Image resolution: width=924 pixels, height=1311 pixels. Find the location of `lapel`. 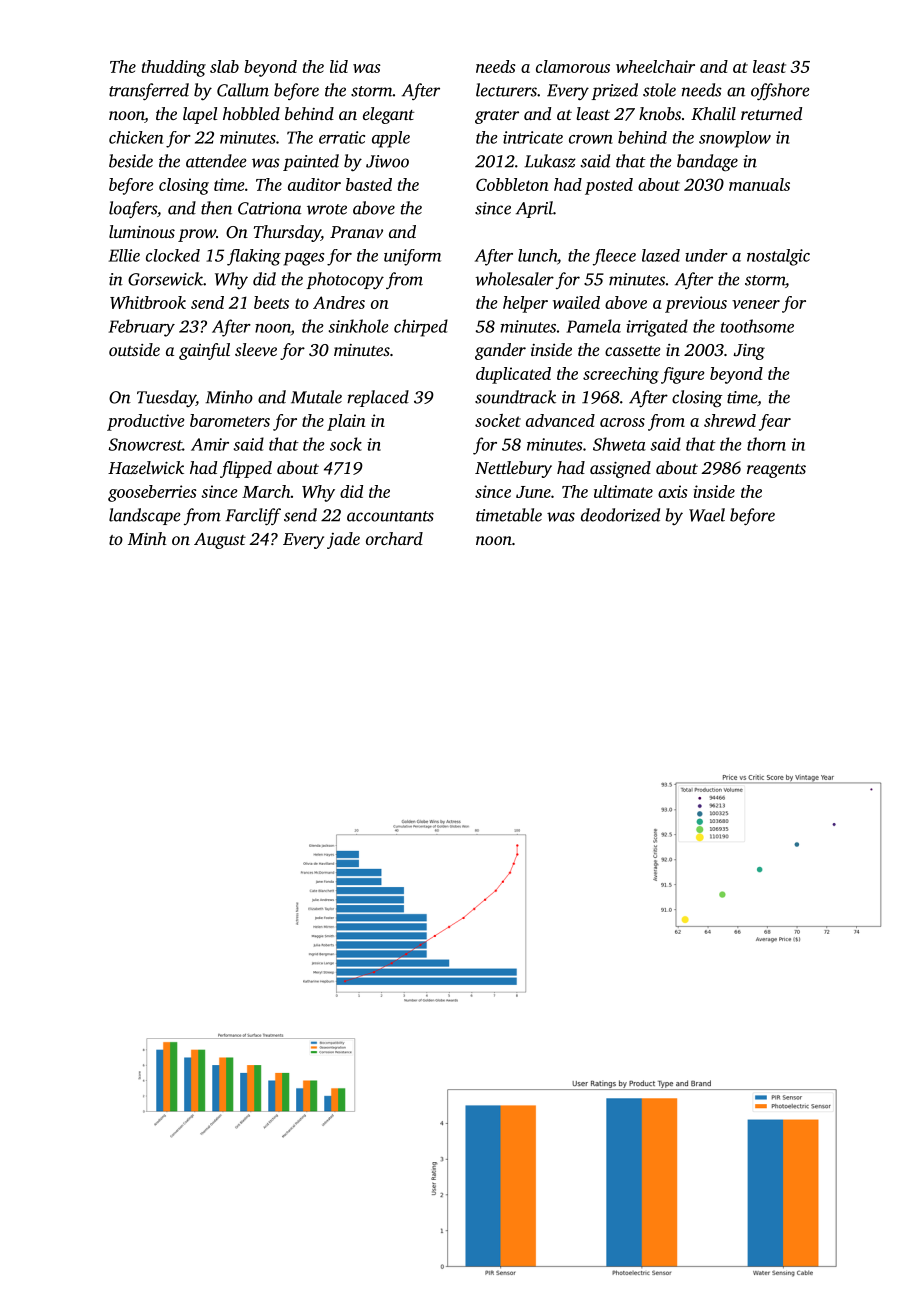

lapel is located at coordinates (200, 115).
